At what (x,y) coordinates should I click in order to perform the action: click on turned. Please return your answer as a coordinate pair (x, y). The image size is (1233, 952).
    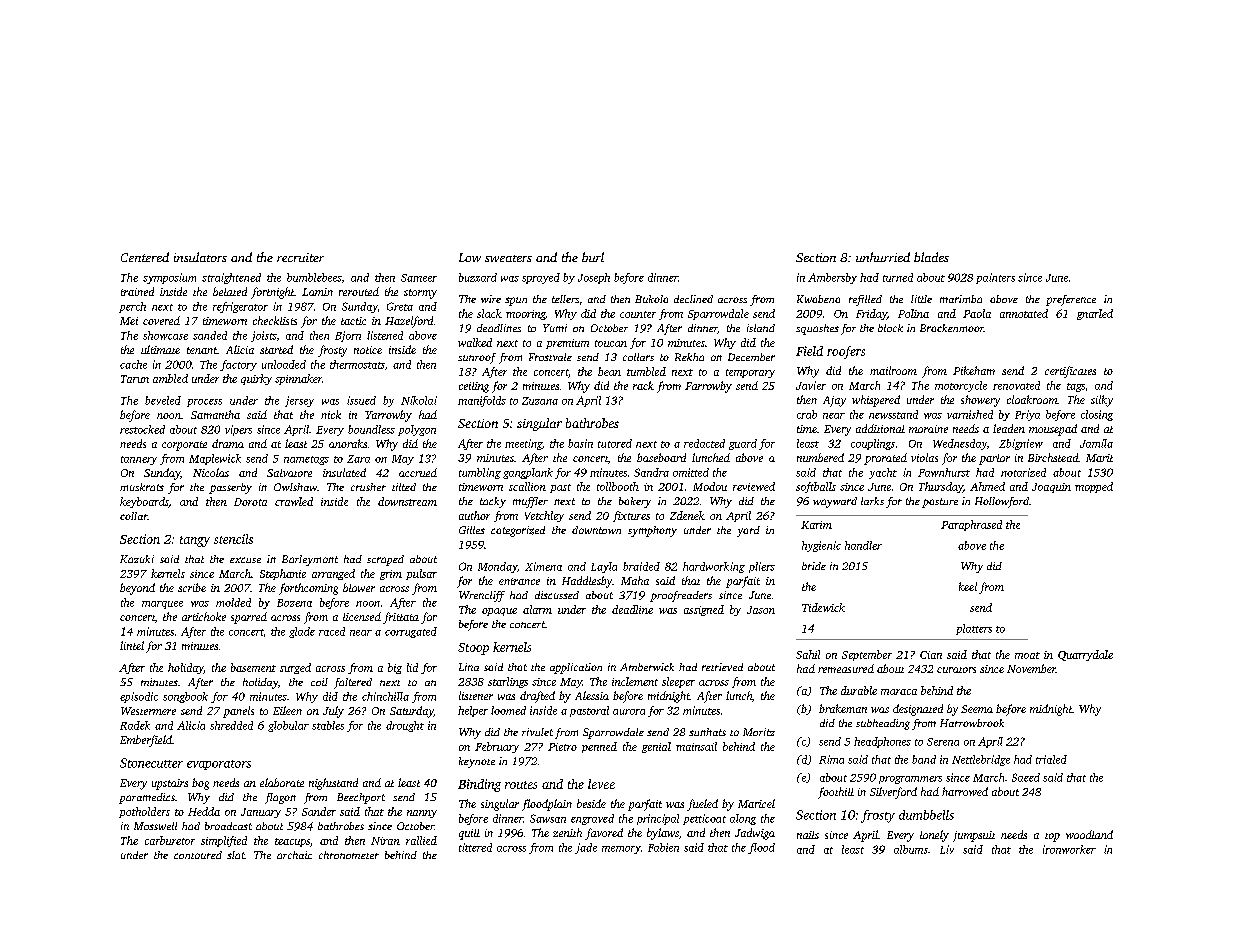
    Looking at the image, I should click on (898, 277).
